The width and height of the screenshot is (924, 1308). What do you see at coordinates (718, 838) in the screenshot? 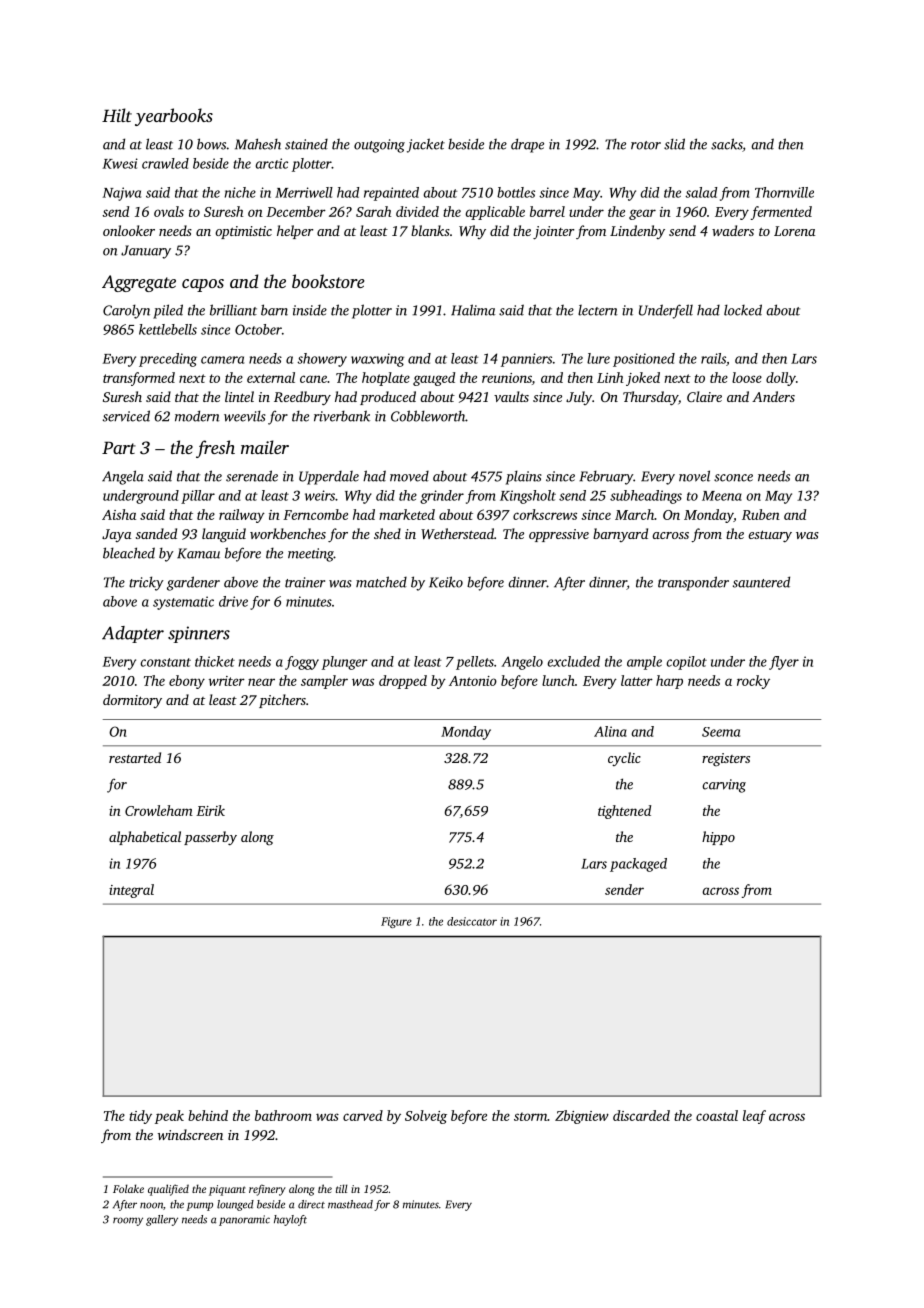
I see `hippo` at bounding box center [718, 838].
